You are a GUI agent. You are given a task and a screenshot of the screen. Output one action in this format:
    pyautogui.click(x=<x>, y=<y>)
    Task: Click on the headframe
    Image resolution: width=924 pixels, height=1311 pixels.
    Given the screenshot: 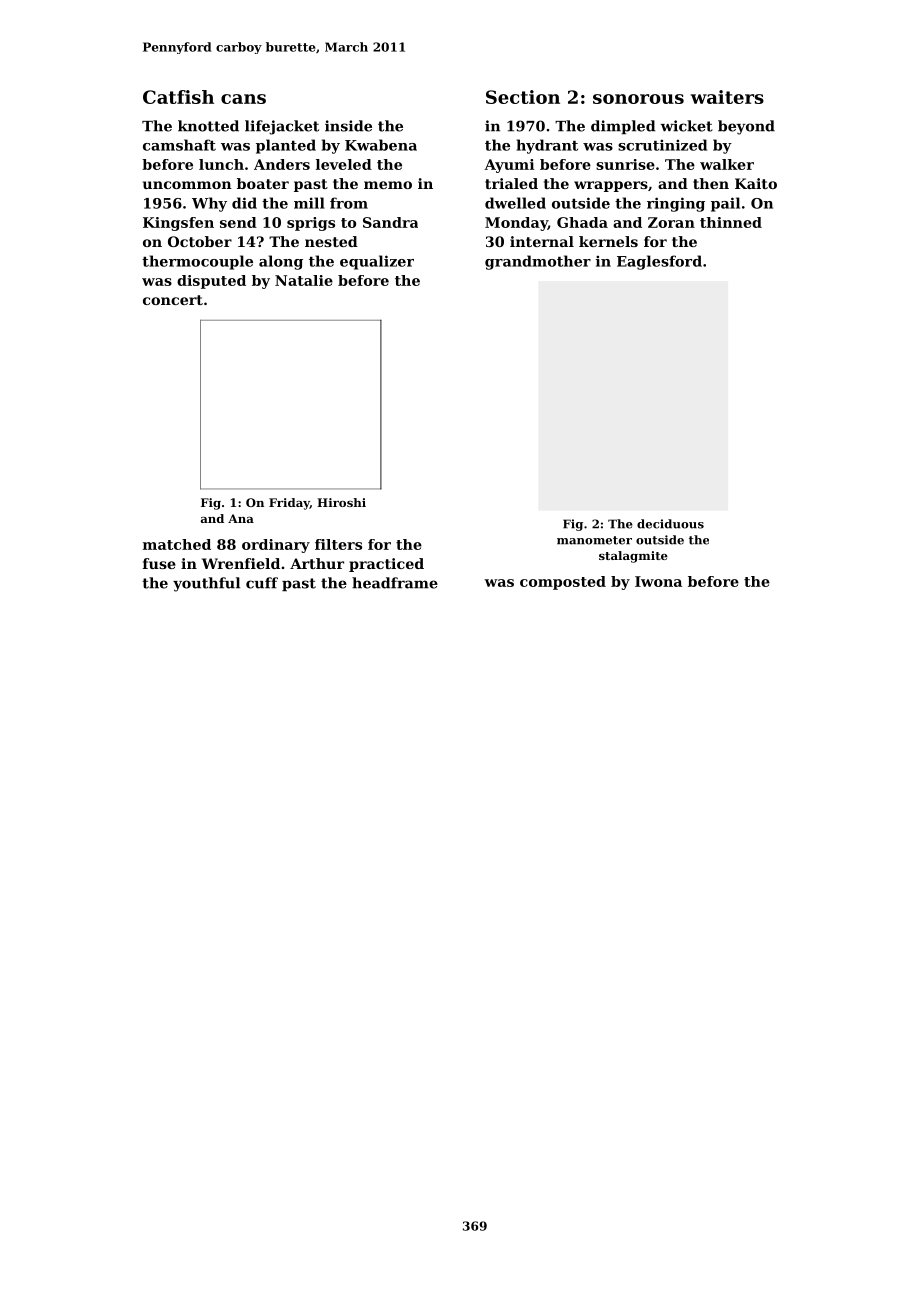 What is the action you would take?
    pyautogui.click(x=395, y=583)
